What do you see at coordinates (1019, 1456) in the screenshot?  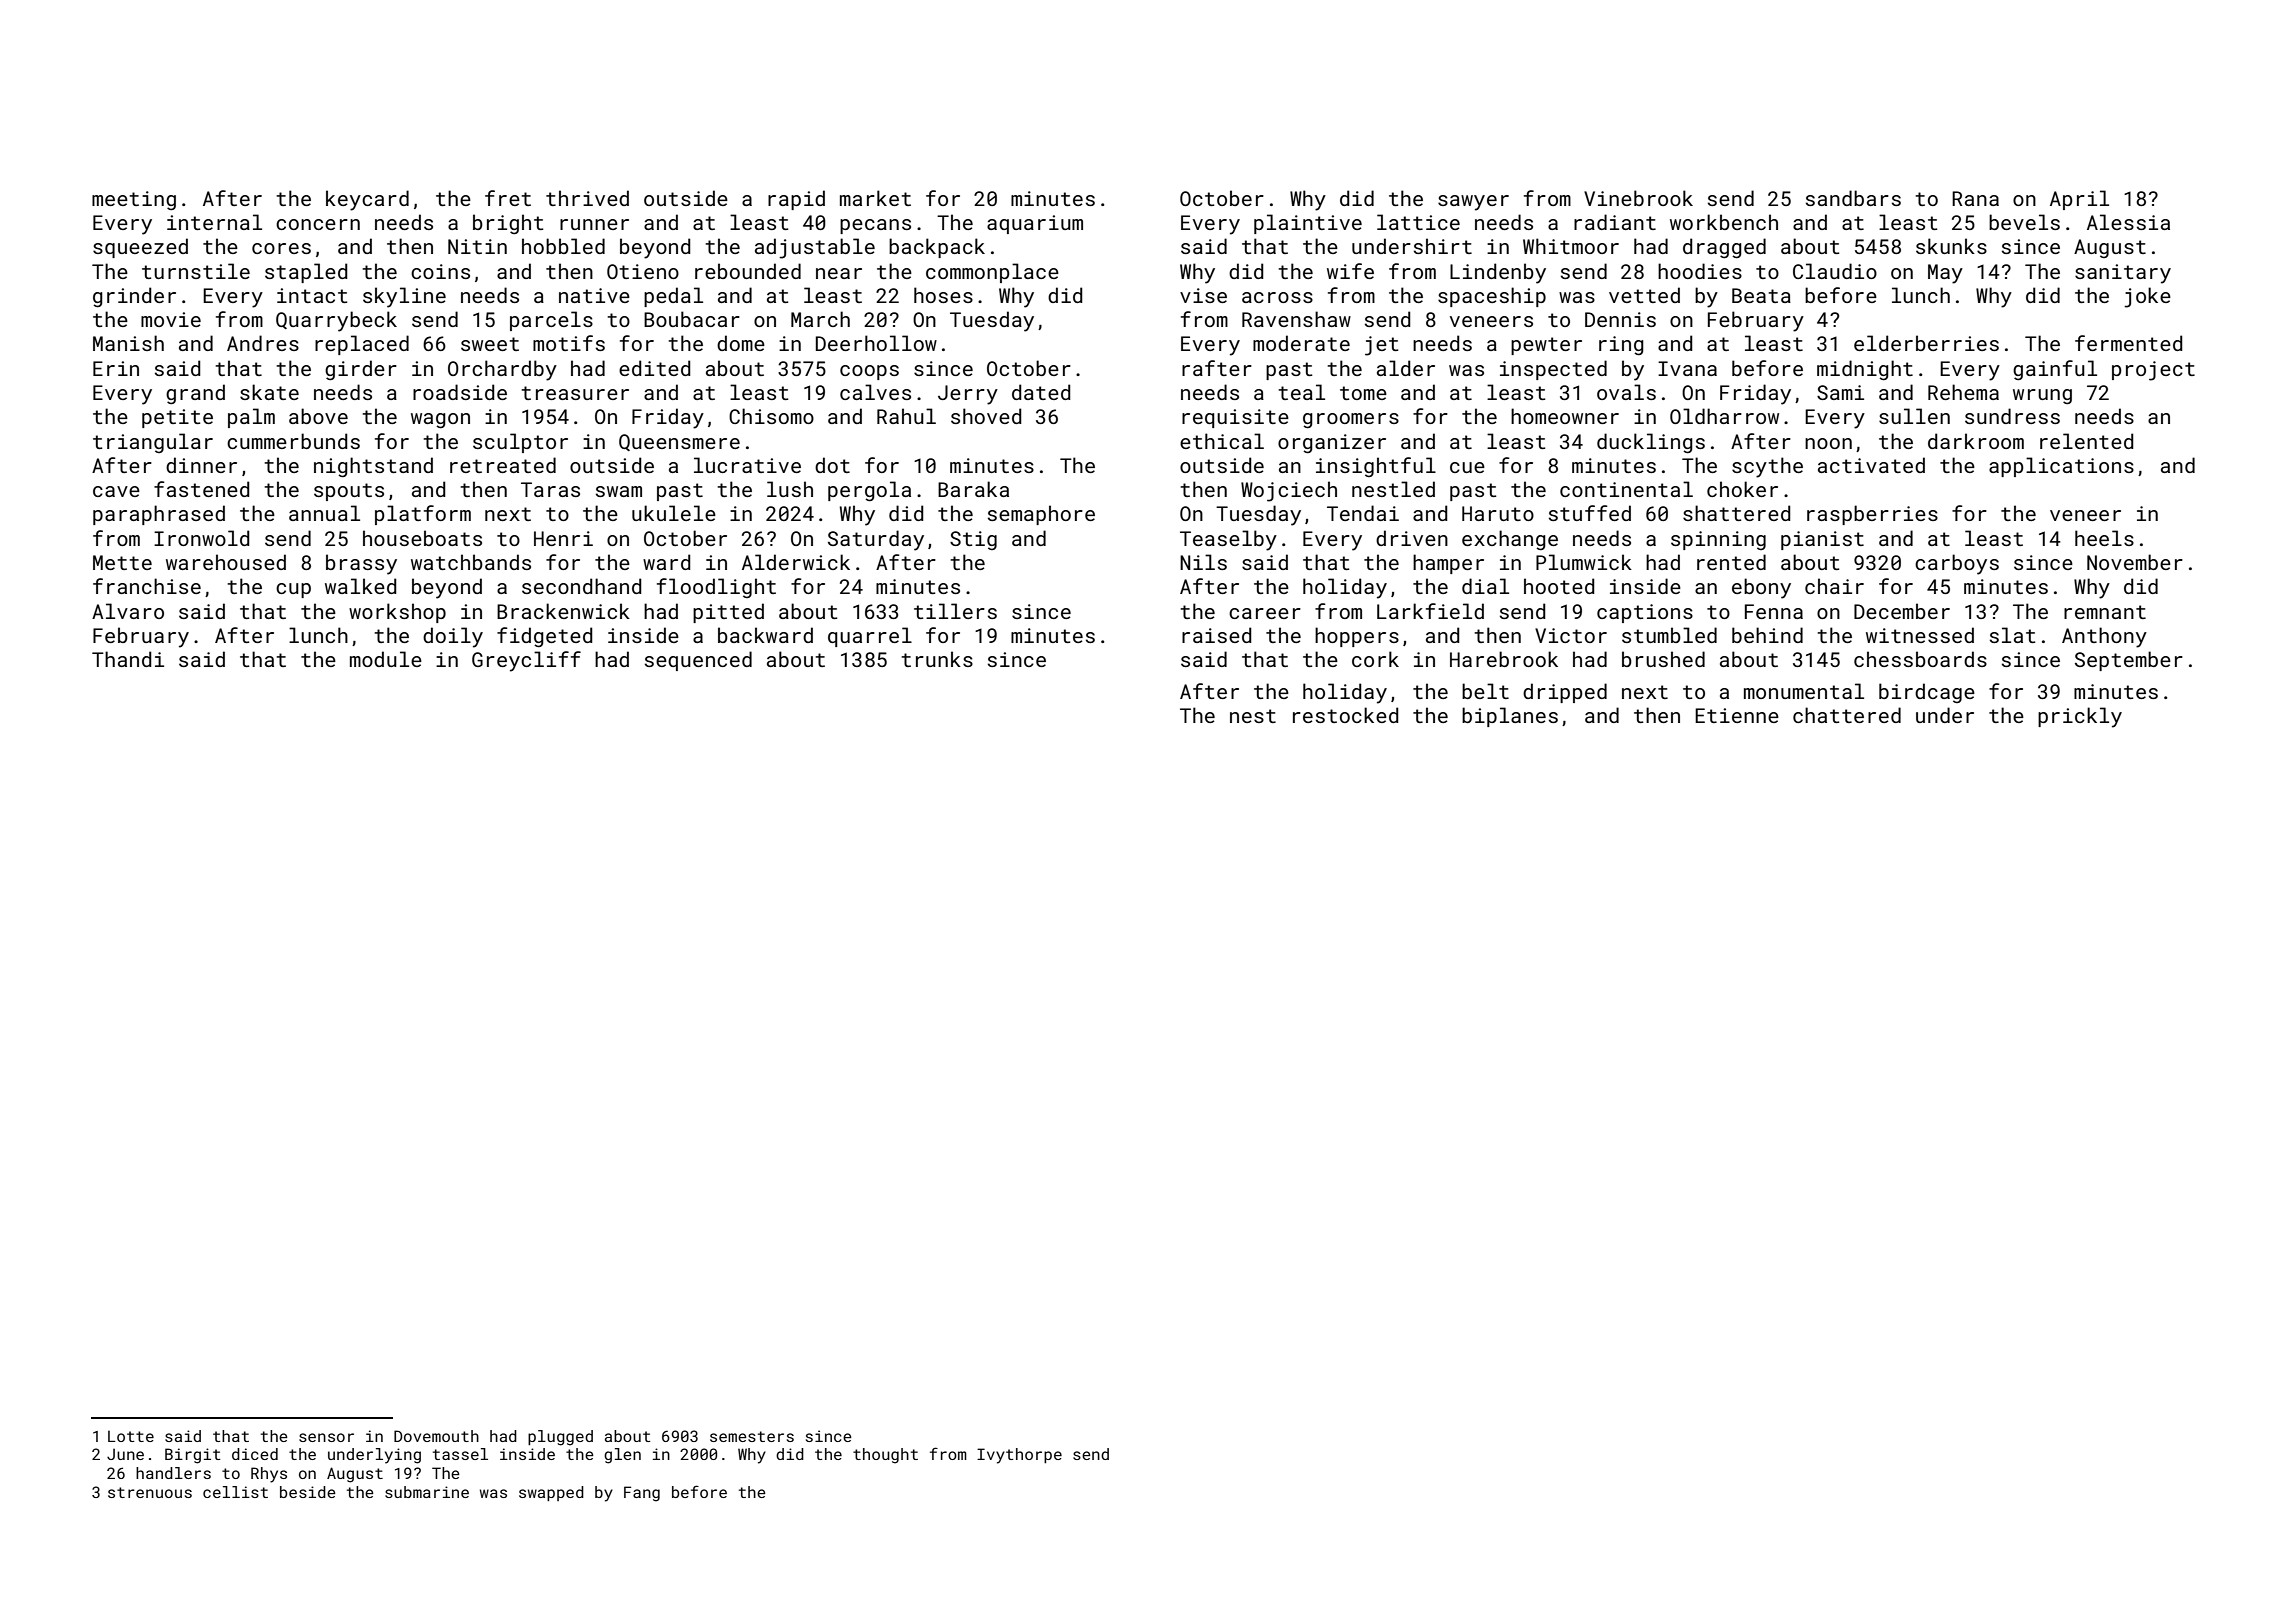 I see `Ivythorpe` at bounding box center [1019, 1456].
